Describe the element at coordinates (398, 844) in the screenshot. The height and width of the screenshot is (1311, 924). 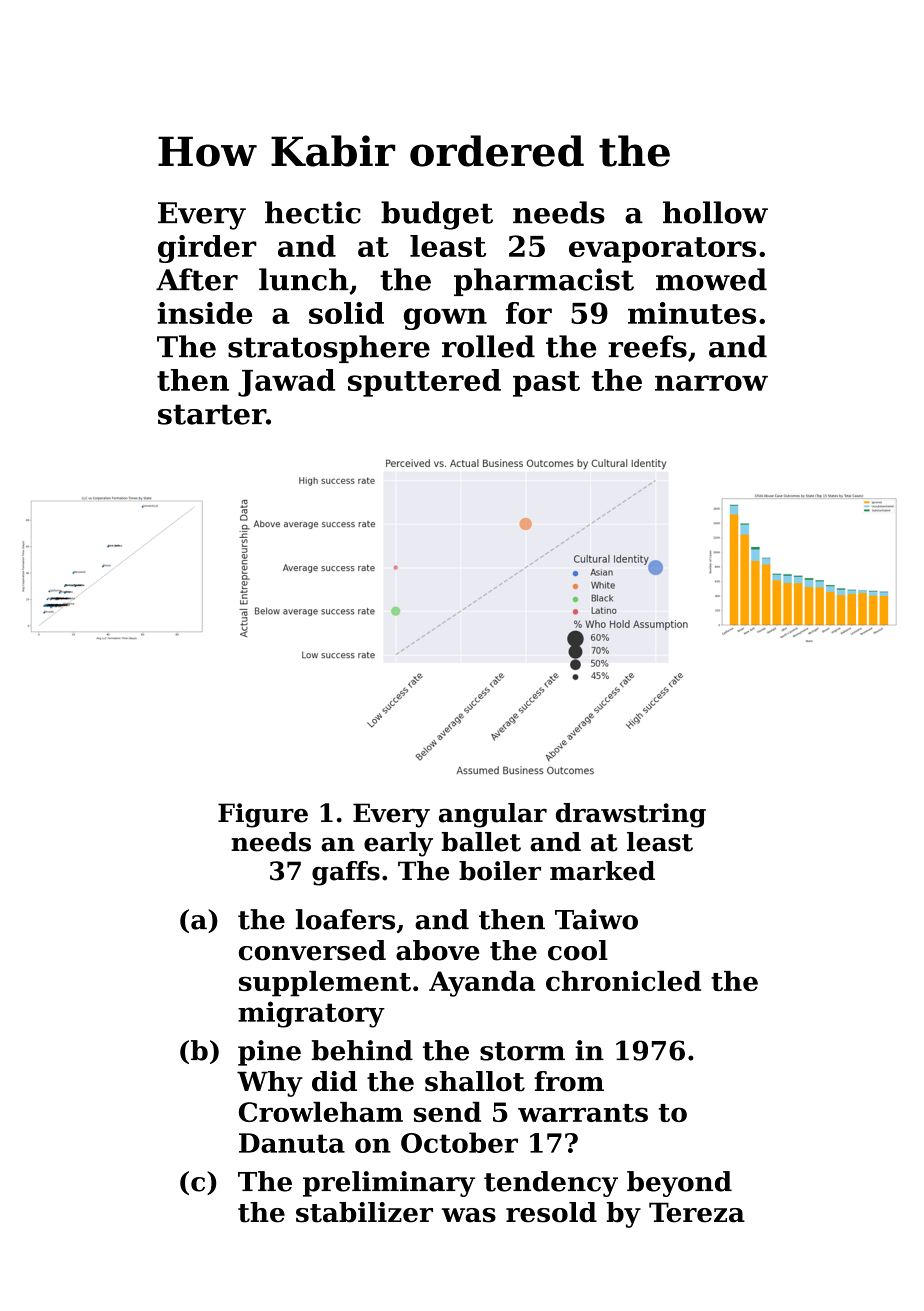
I see `early` at that location.
